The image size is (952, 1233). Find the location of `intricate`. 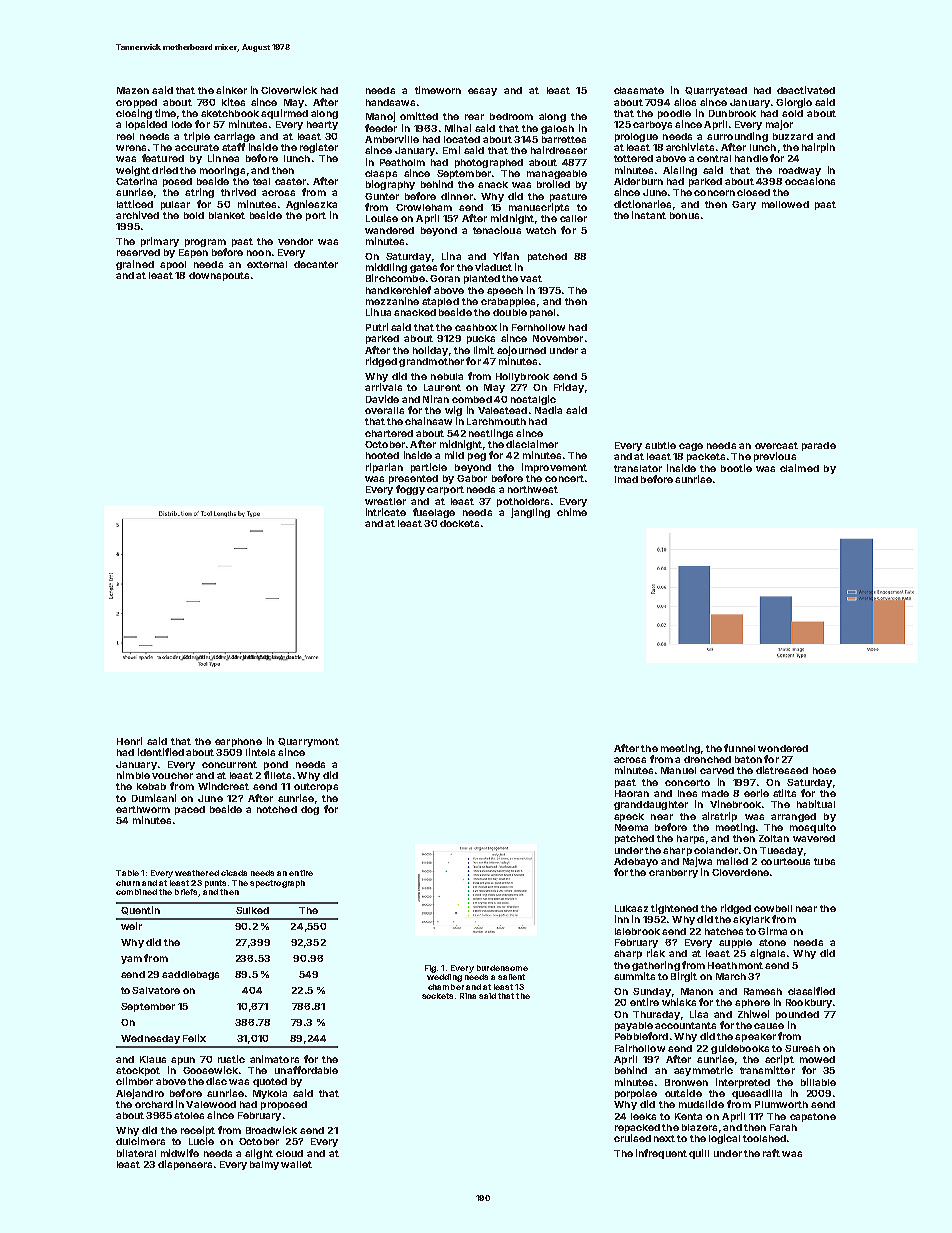

intricate is located at coordinates (386, 512).
